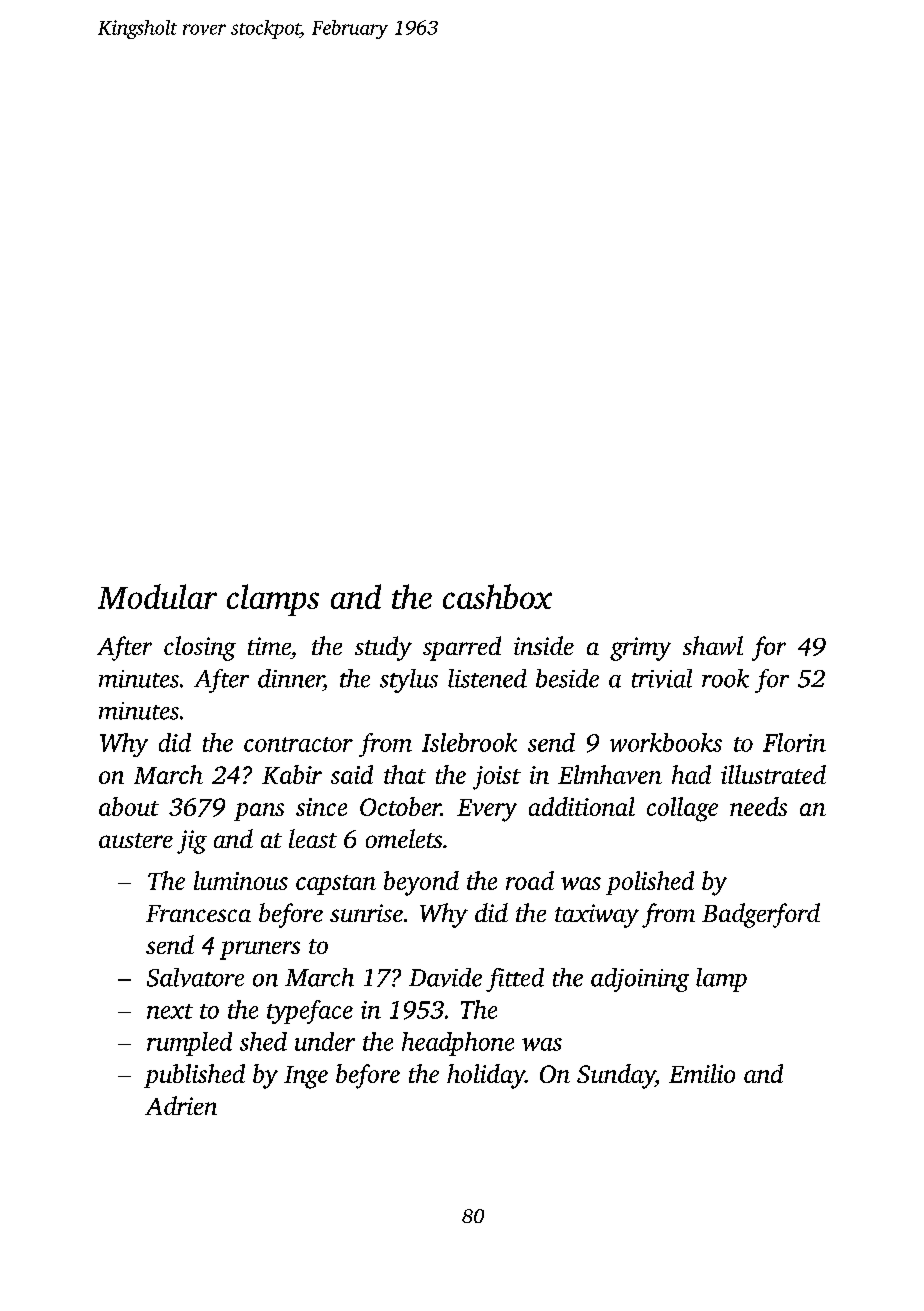 The image size is (924, 1311). Describe the element at coordinates (713, 645) in the screenshot. I see `shawl` at that location.
